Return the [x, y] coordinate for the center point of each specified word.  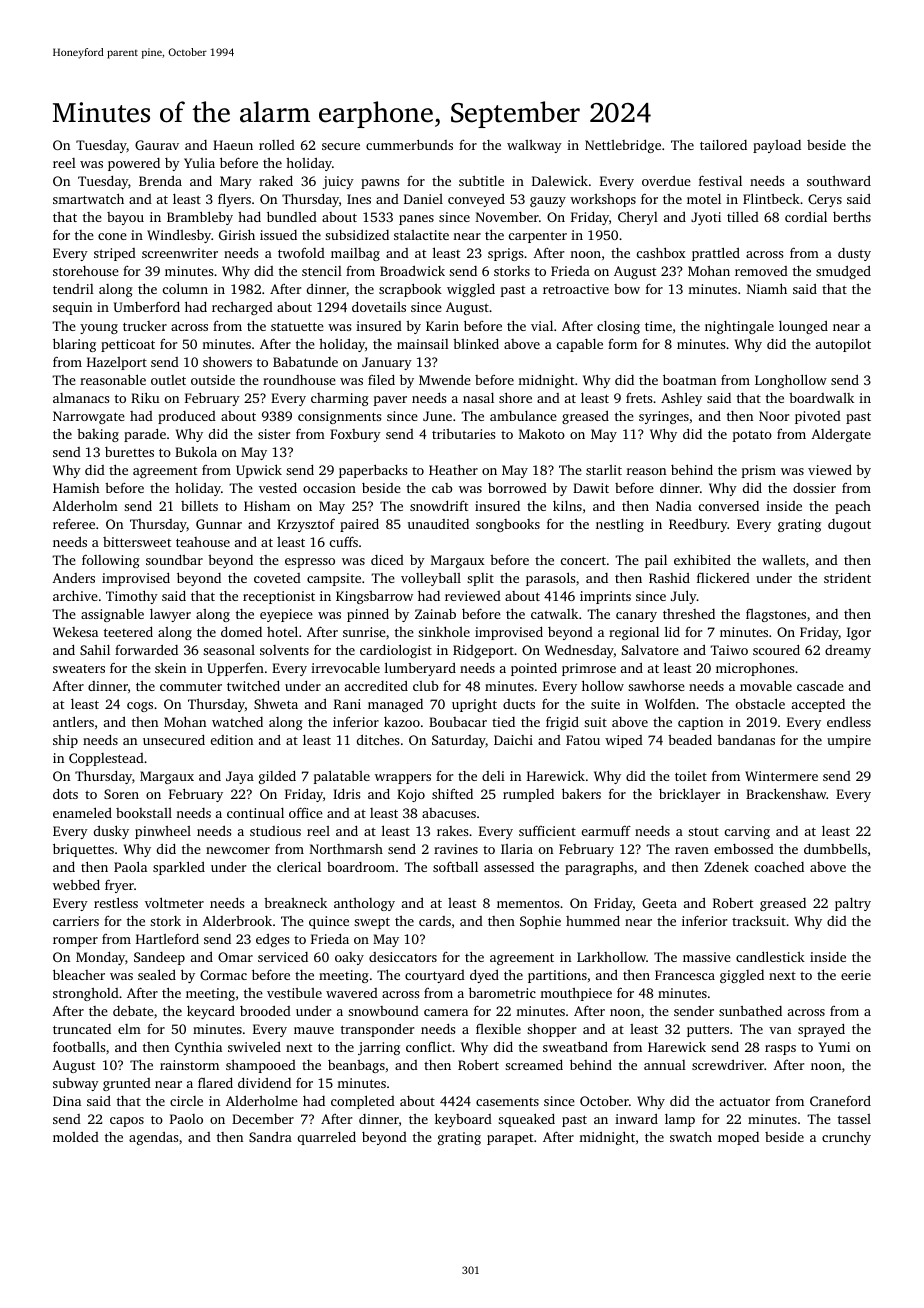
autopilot [843, 345]
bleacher [79, 974]
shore [515, 397]
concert [583, 560]
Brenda [160, 181]
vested [278, 488]
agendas [153, 1138]
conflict [429, 1046]
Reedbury [698, 525]
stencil [322, 271]
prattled [716, 254]
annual [665, 1065]
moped [738, 1138]
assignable [112, 615]
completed [363, 1102]
